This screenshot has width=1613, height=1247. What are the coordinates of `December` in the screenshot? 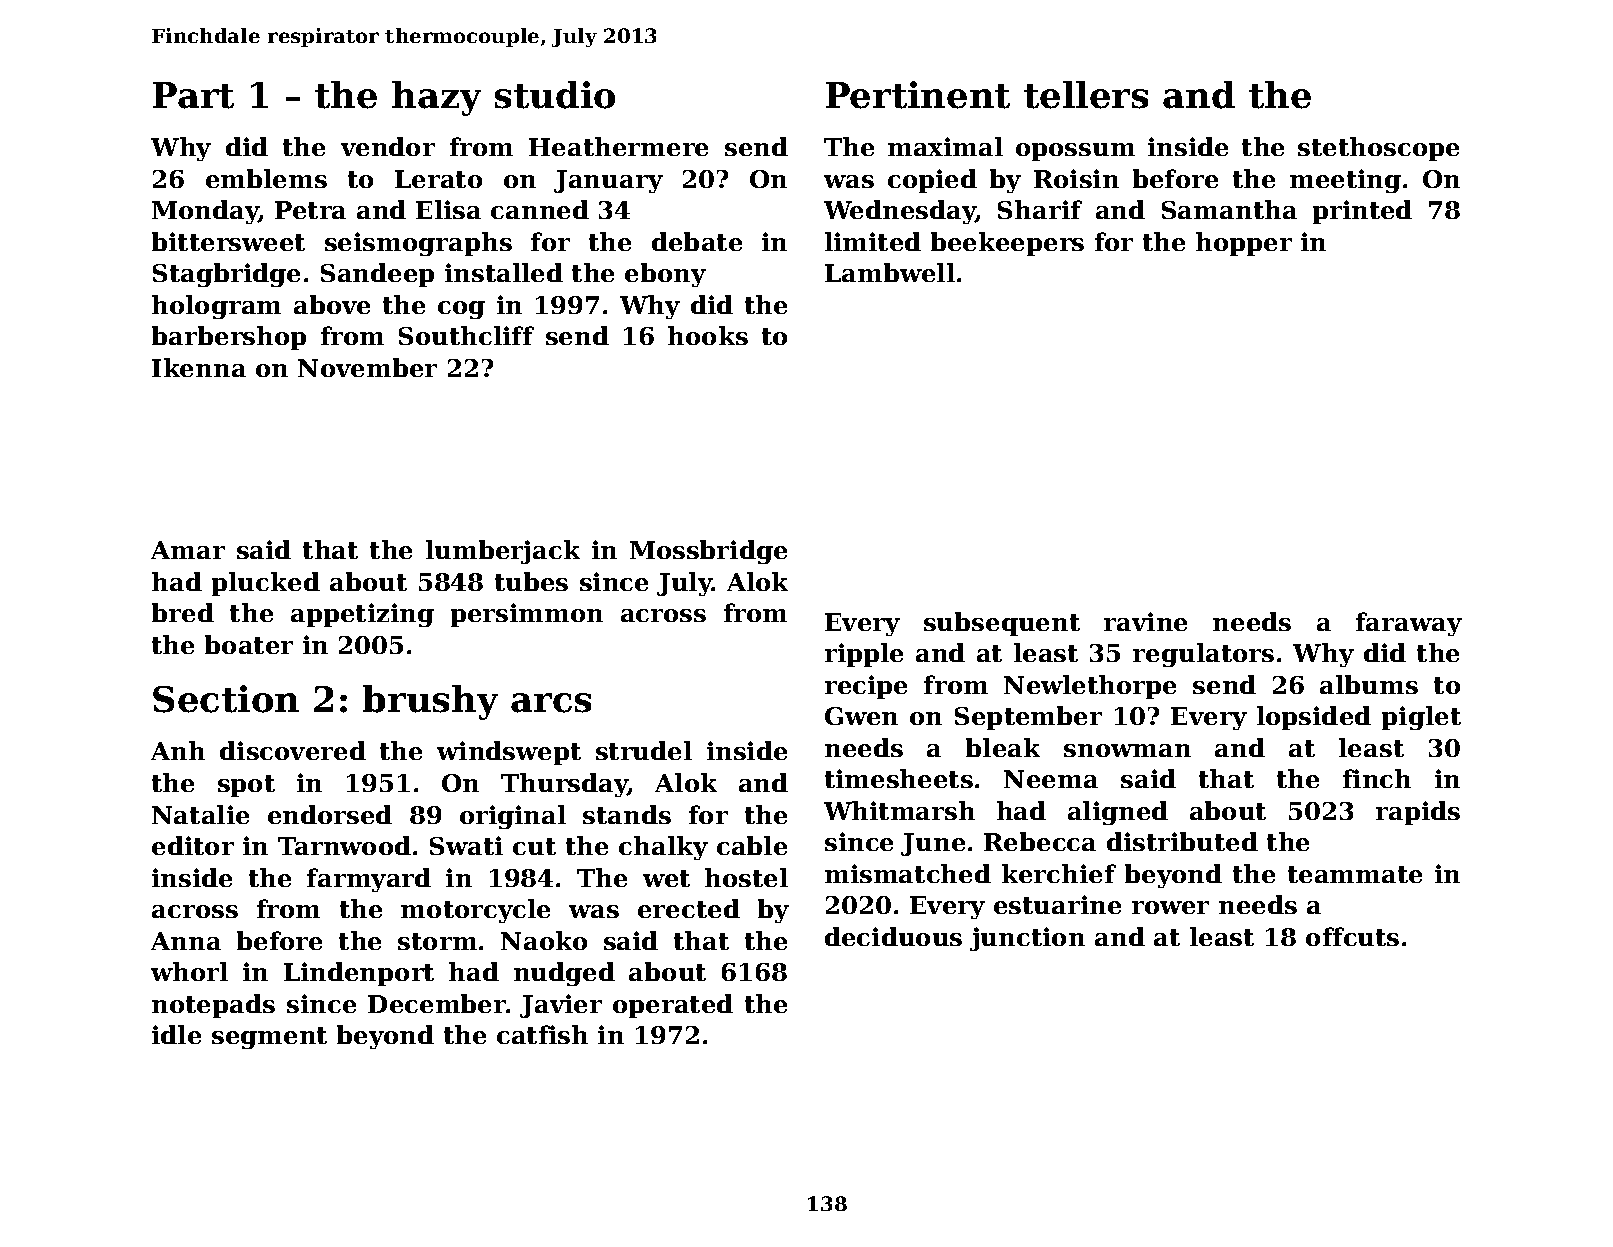 It's located at (437, 1003).
